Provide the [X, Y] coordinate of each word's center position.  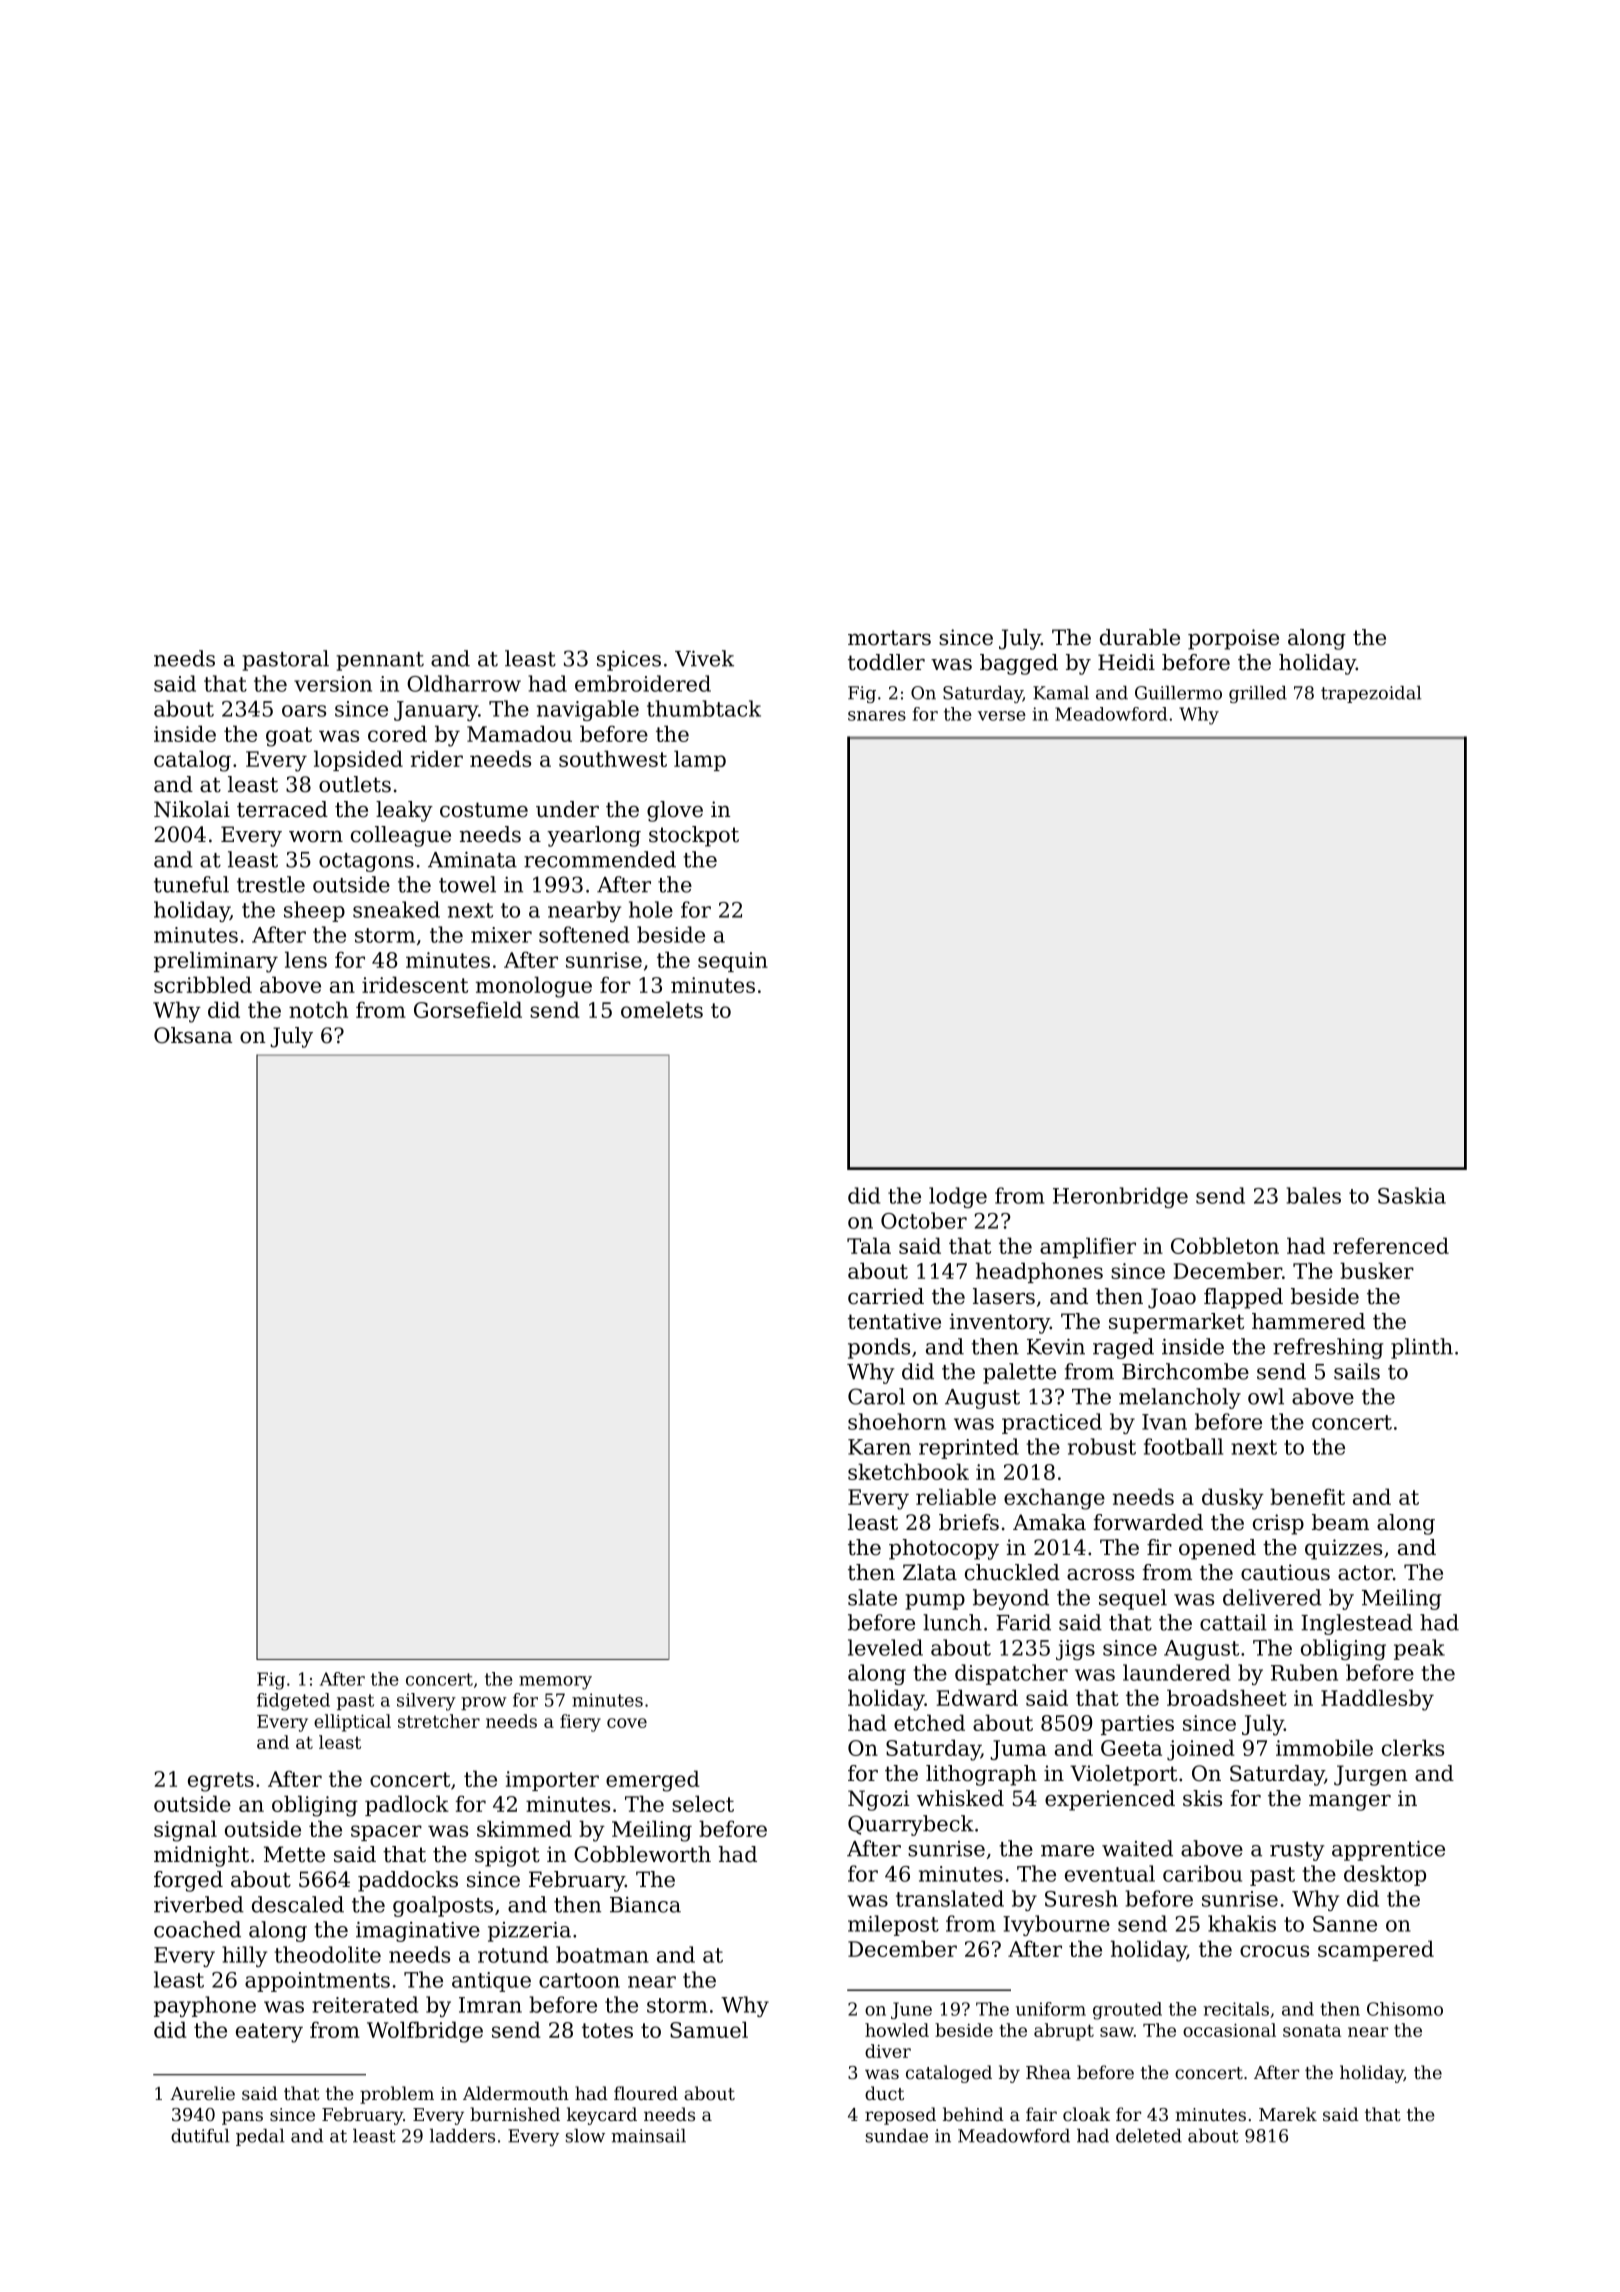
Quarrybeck [911, 1825]
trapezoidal [1371, 694]
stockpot [694, 836]
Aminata [472, 860]
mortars [889, 638]
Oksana [193, 1035]
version [333, 684]
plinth [1422, 1348]
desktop [1385, 1875]
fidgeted [293, 1702]
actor [1365, 1573]
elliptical [352, 1723]
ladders [462, 2136]
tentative [894, 1321]
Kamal [1061, 693]
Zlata [930, 1572]
